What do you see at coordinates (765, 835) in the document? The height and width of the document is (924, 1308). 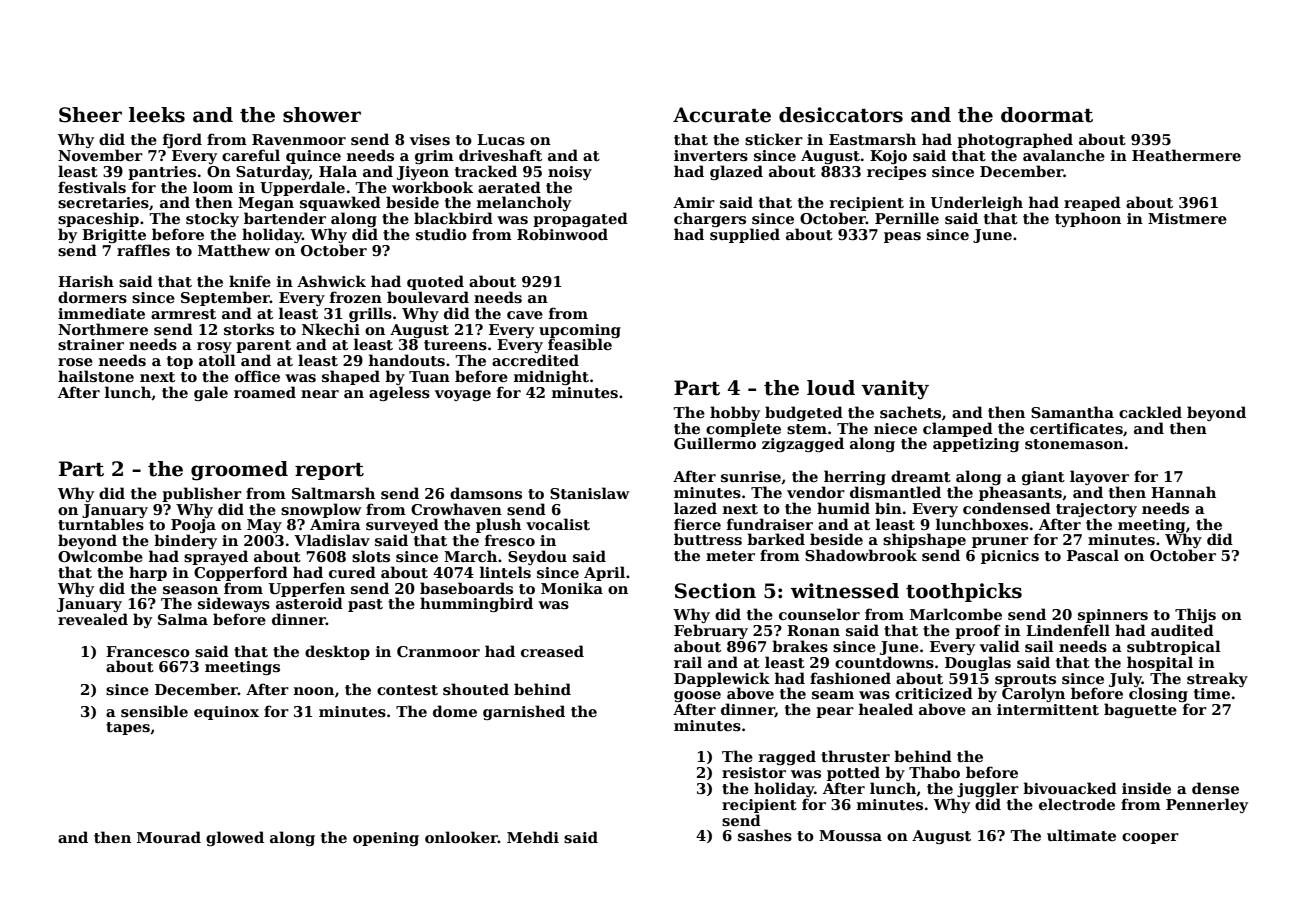 I see `sashes` at bounding box center [765, 835].
